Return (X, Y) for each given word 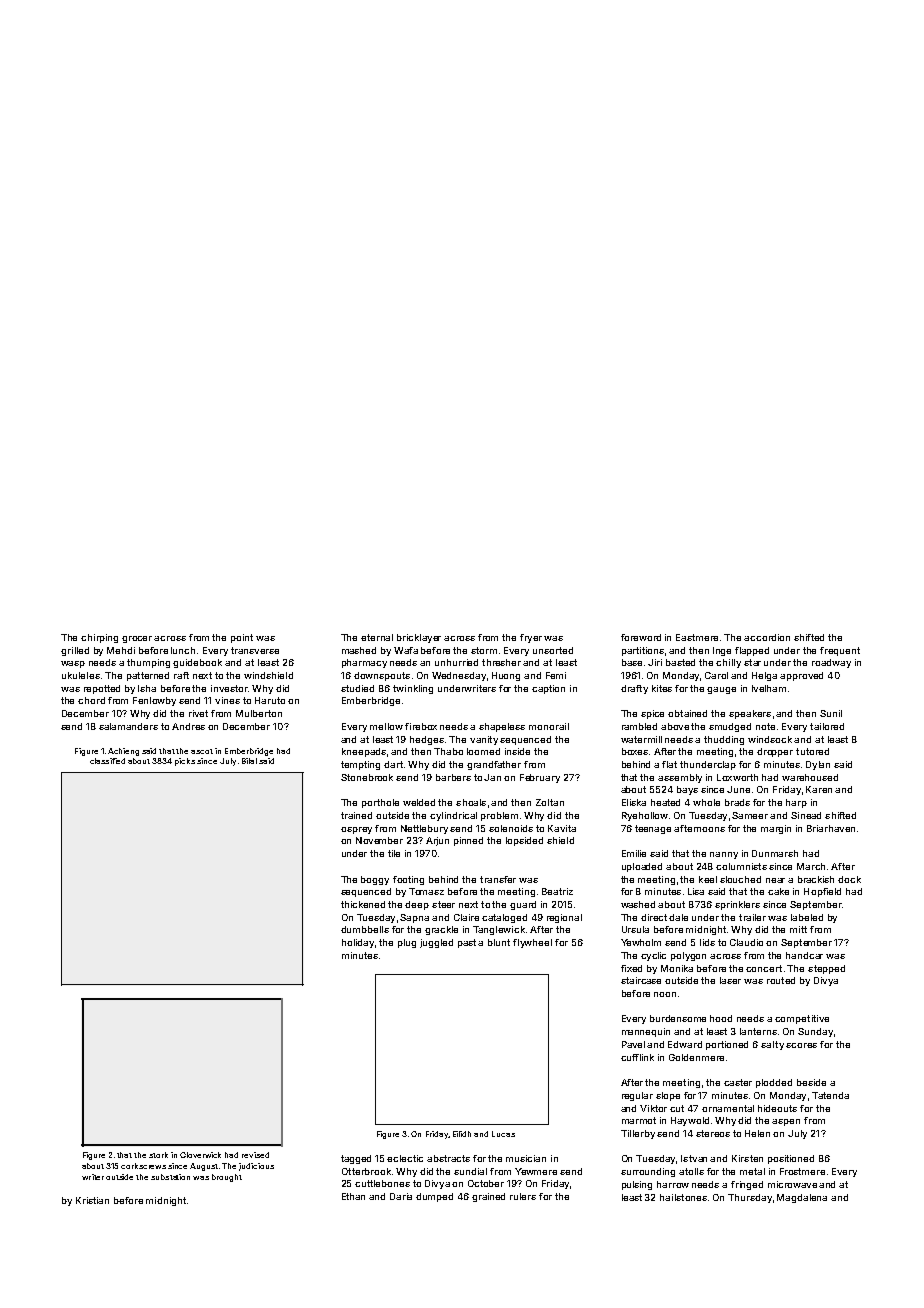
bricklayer (419, 638)
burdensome (678, 1018)
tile (394, 853)
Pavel (633, 1044)
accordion (767, 637)
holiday (358, 943)
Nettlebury (424, 829)
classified (107, 761)
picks (185, 762)
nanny (724, 855)
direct (654, 917)
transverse (255, 650)
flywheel (532, 943)
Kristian (92, 1200)
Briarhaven (831, 828)
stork (158, 1155)
